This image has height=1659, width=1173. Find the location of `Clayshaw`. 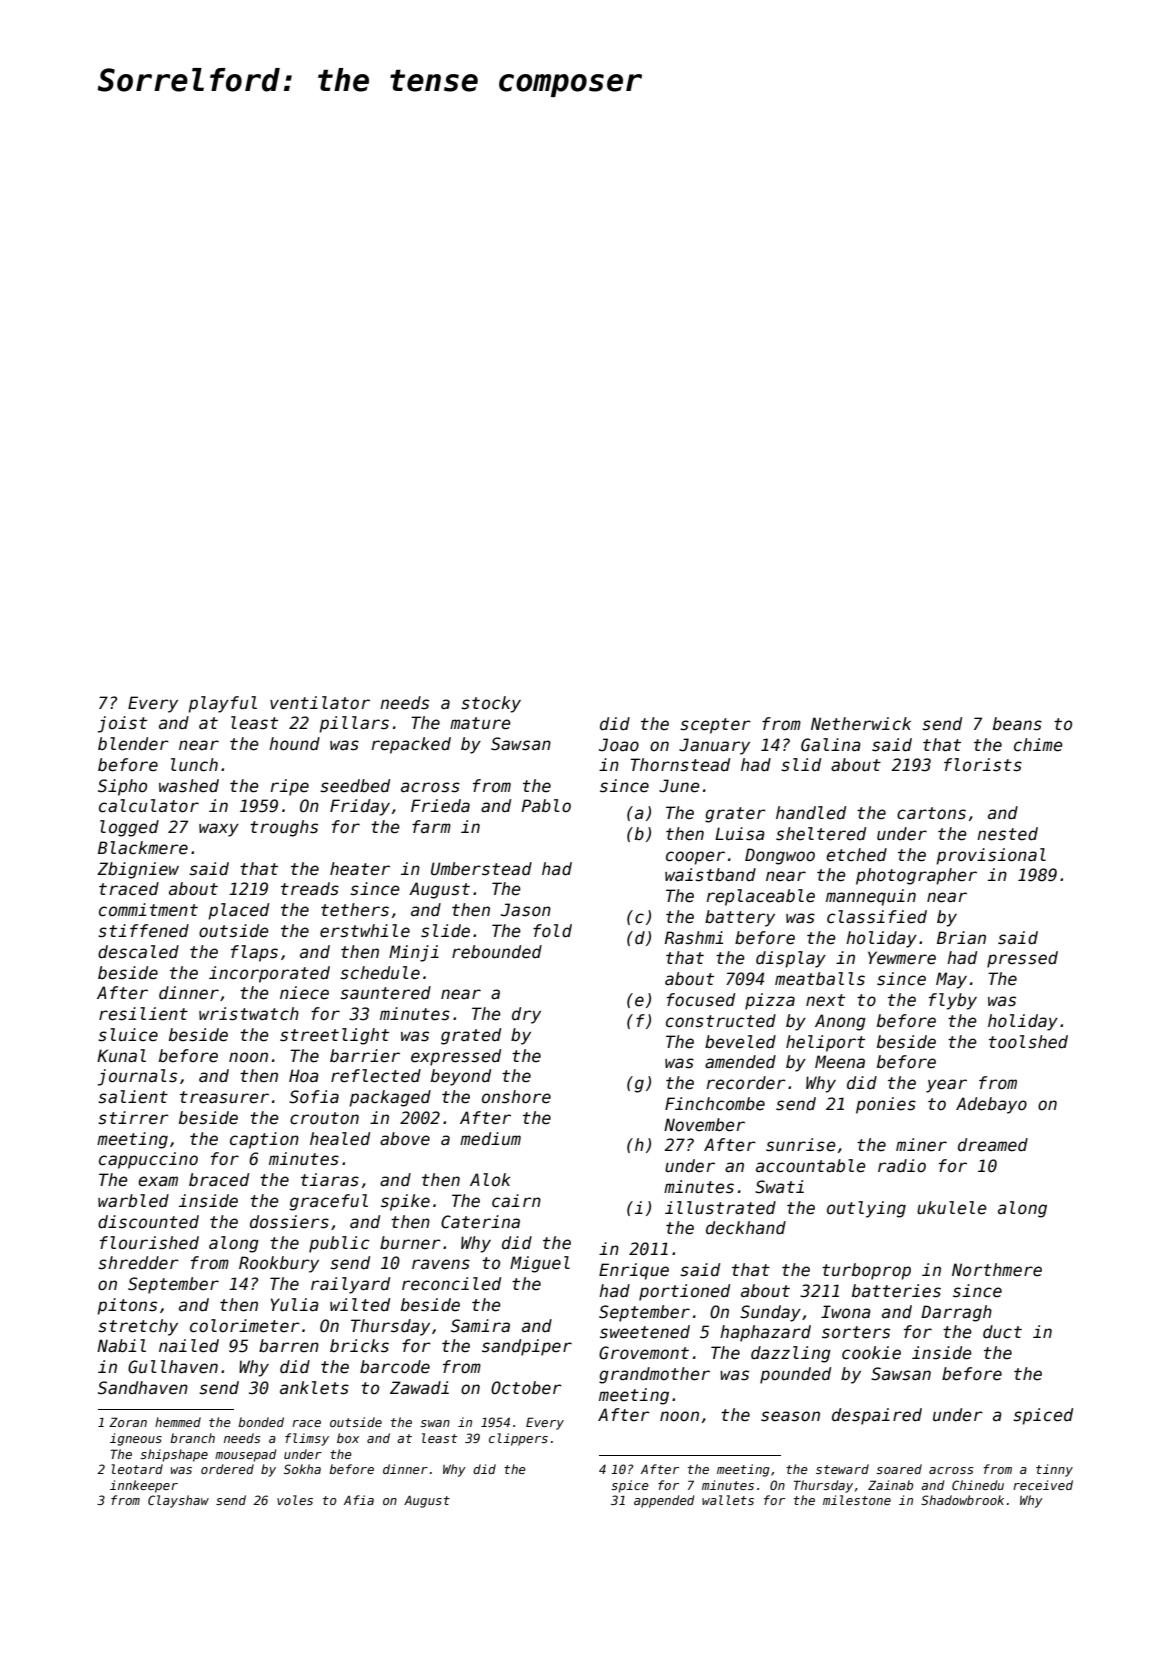

Clayshaw is located at coordinates (178, 1501).
